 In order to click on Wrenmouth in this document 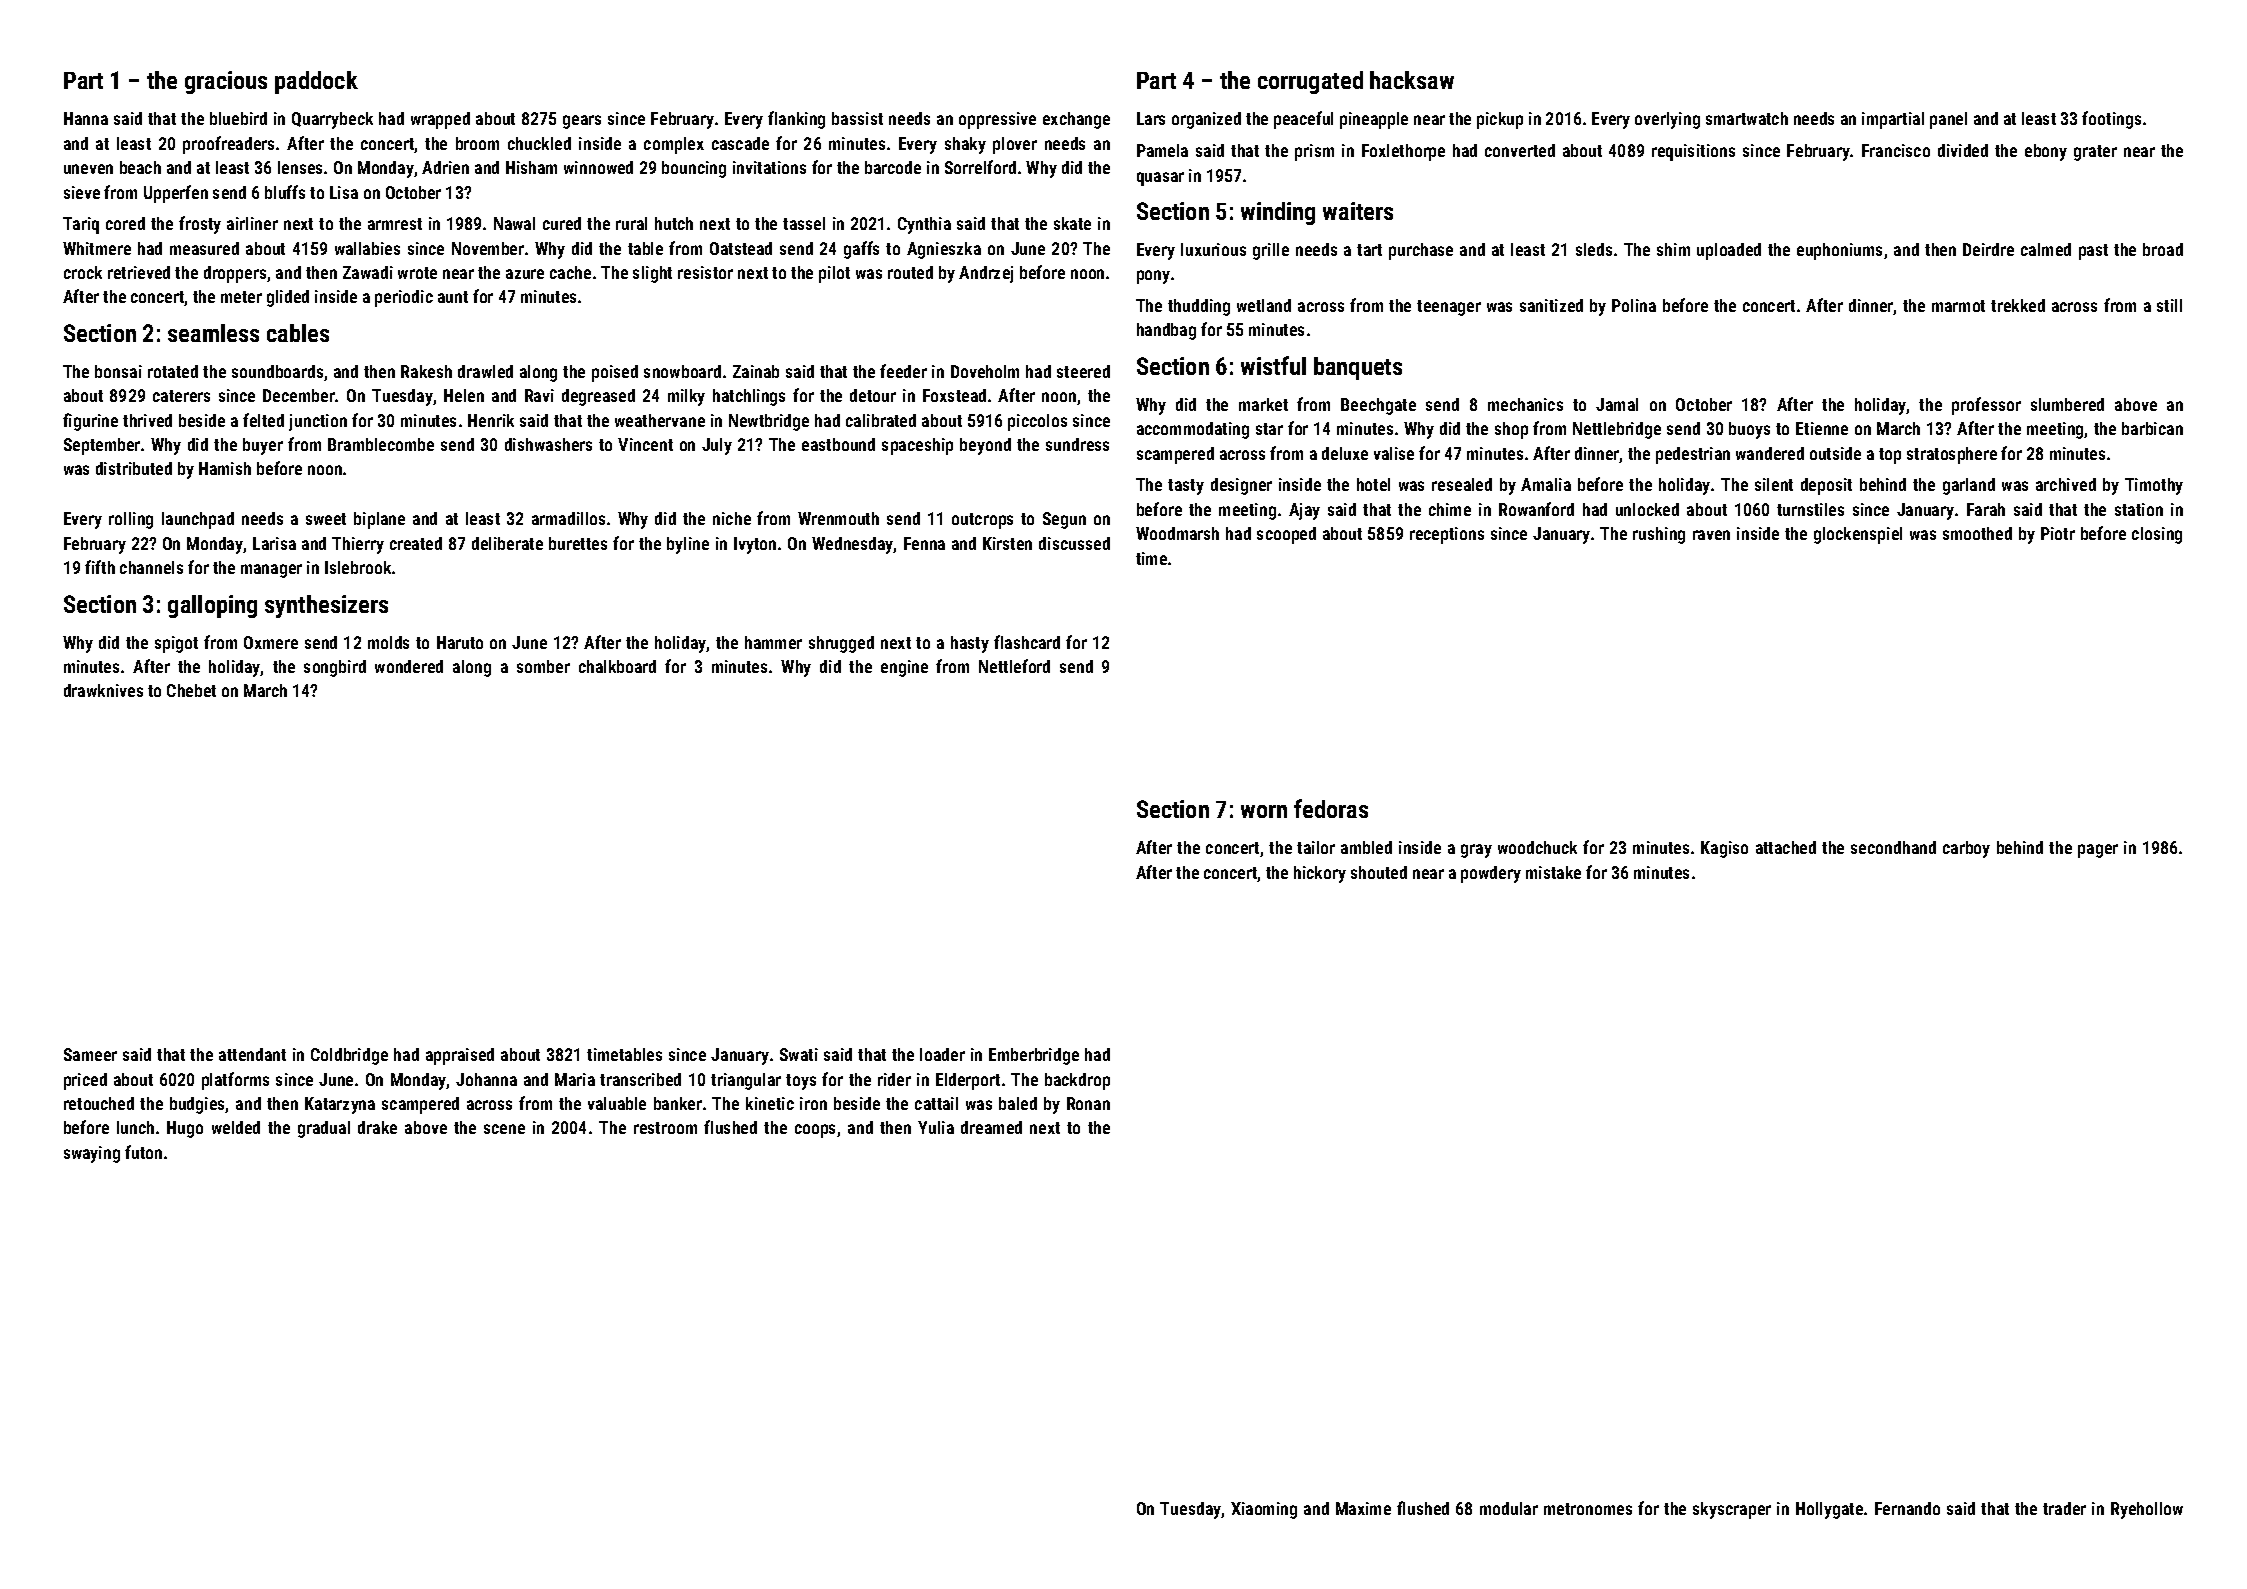, I will do `click(838, 518)`.
